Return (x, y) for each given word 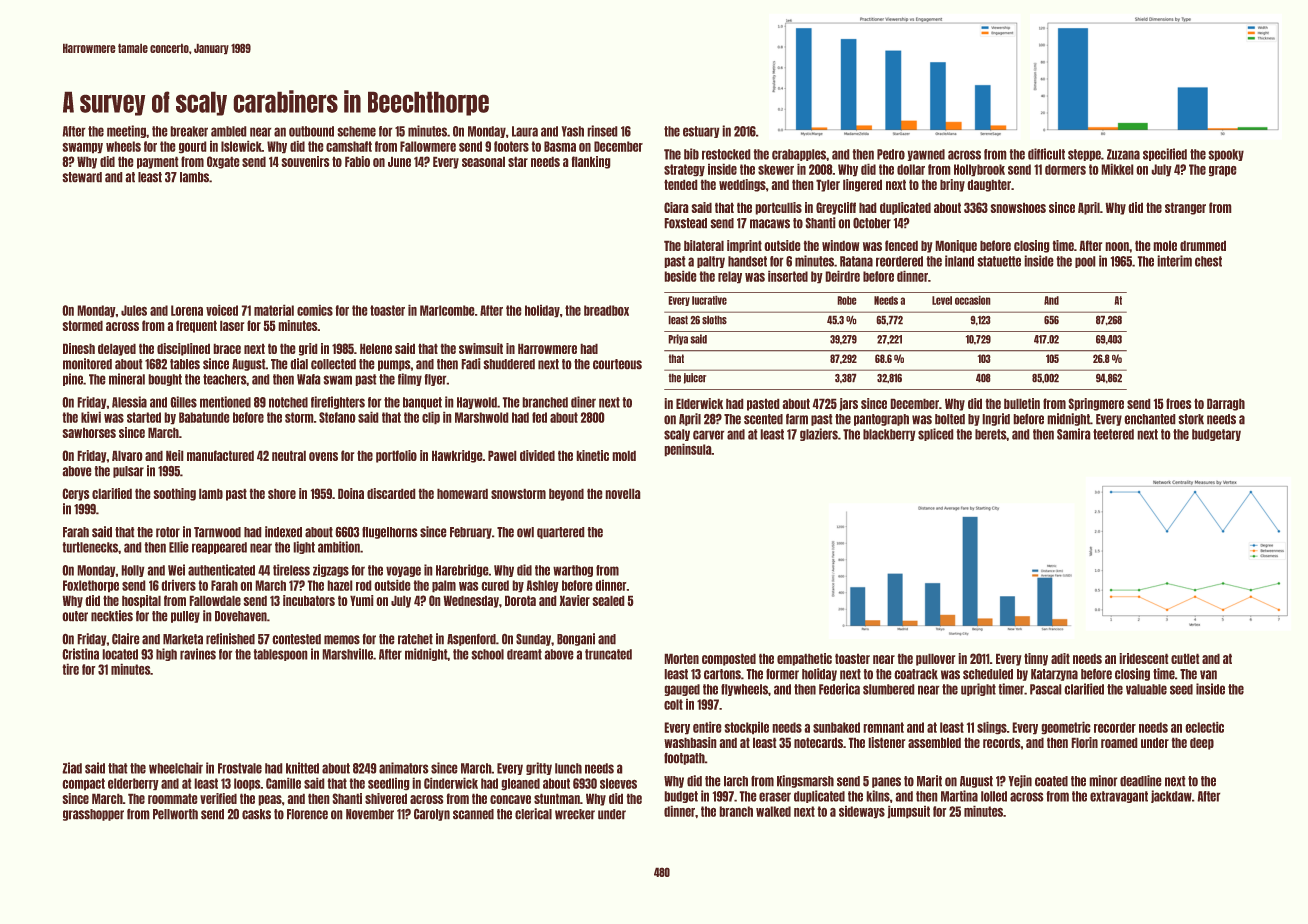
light (304, 547)
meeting (126, 131)
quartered (561, 533)
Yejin (1020, 781)
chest (1208, 261)
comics (315, 310)
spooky (1226, 155)
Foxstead (685, 223)
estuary (701, 132)
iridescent (1144, 658)
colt (673, 704)
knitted (302, 768)
